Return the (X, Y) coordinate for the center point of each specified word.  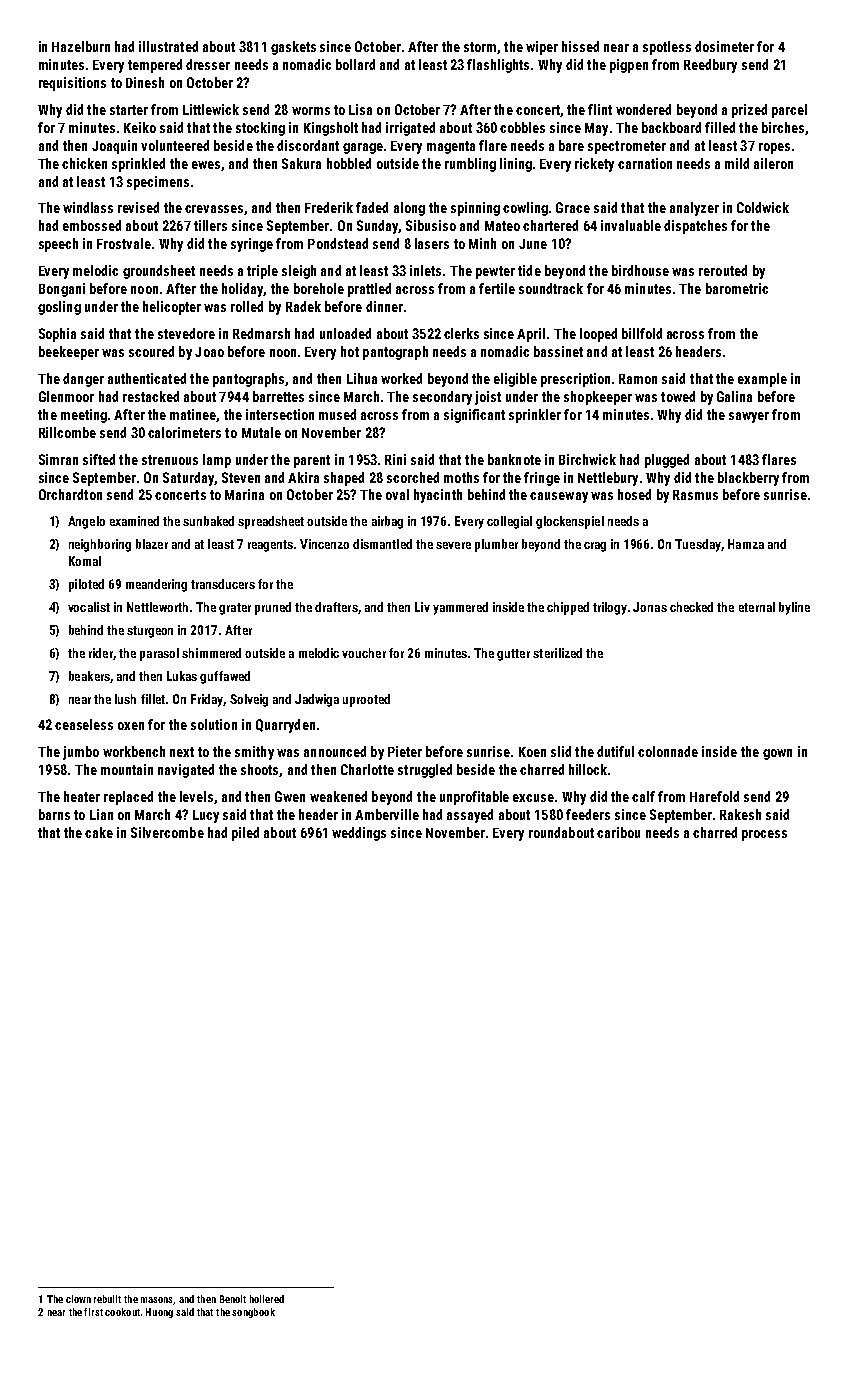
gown (777, 754)
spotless (667, 48)
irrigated (410, 129)
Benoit (233, 1299)
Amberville (387, 814)
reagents (270, 546)
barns (54, 814)
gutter (513, 655)
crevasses (214, 209)
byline (794, 608)
